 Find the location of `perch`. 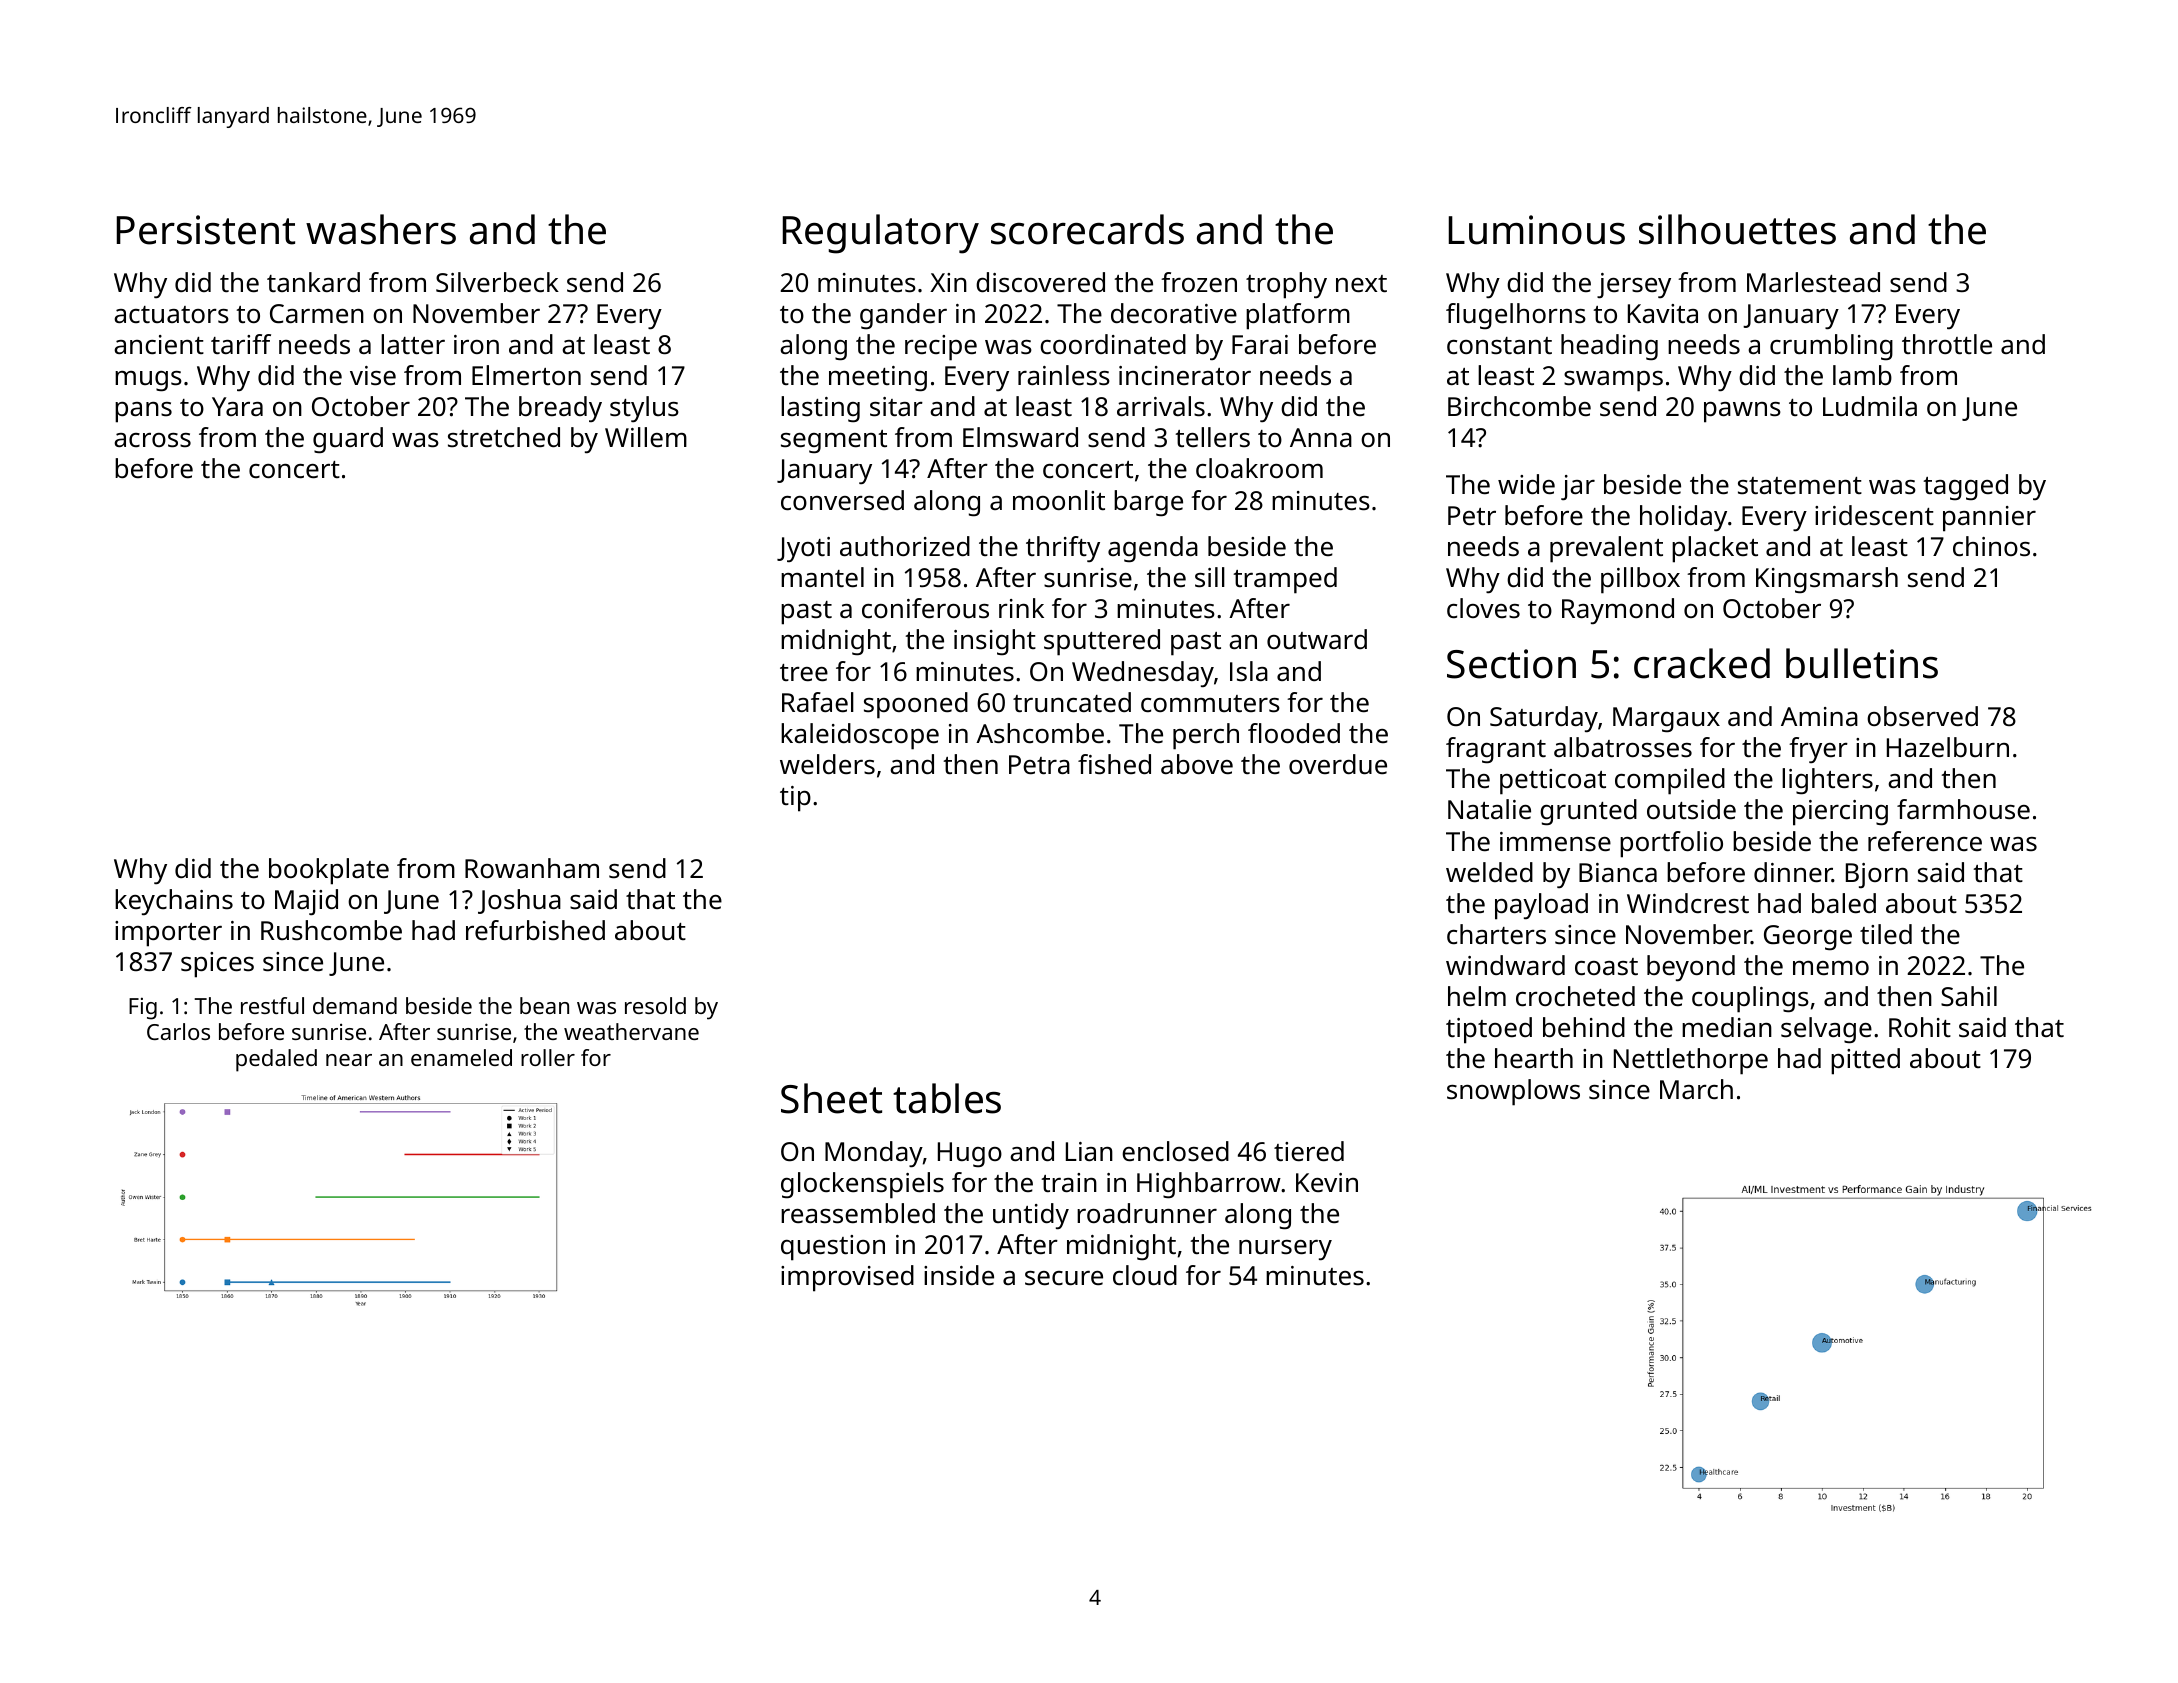

perch is located at coordinates (1206, 736).
